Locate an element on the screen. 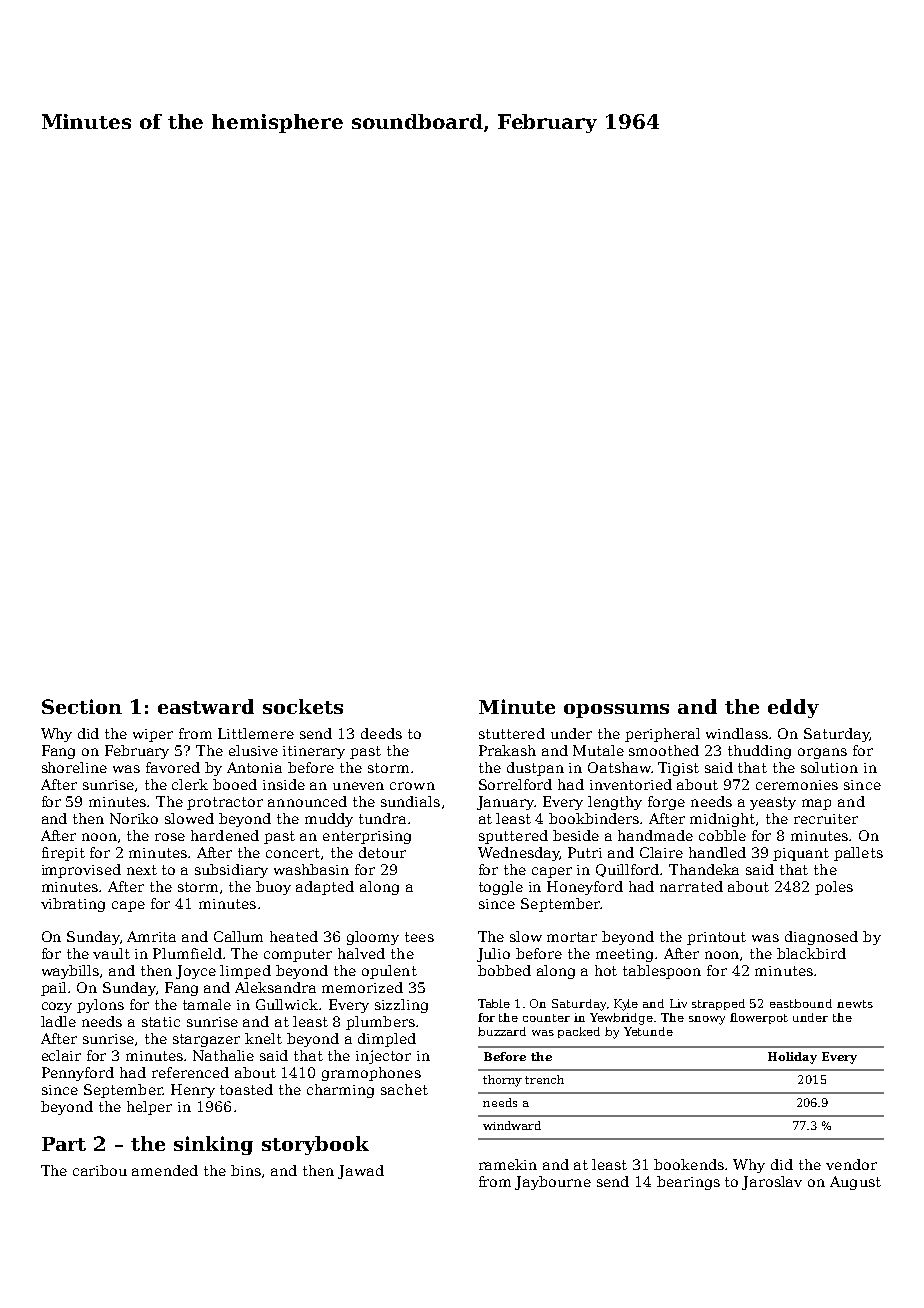  detour is located at coordinates (382, 852).
